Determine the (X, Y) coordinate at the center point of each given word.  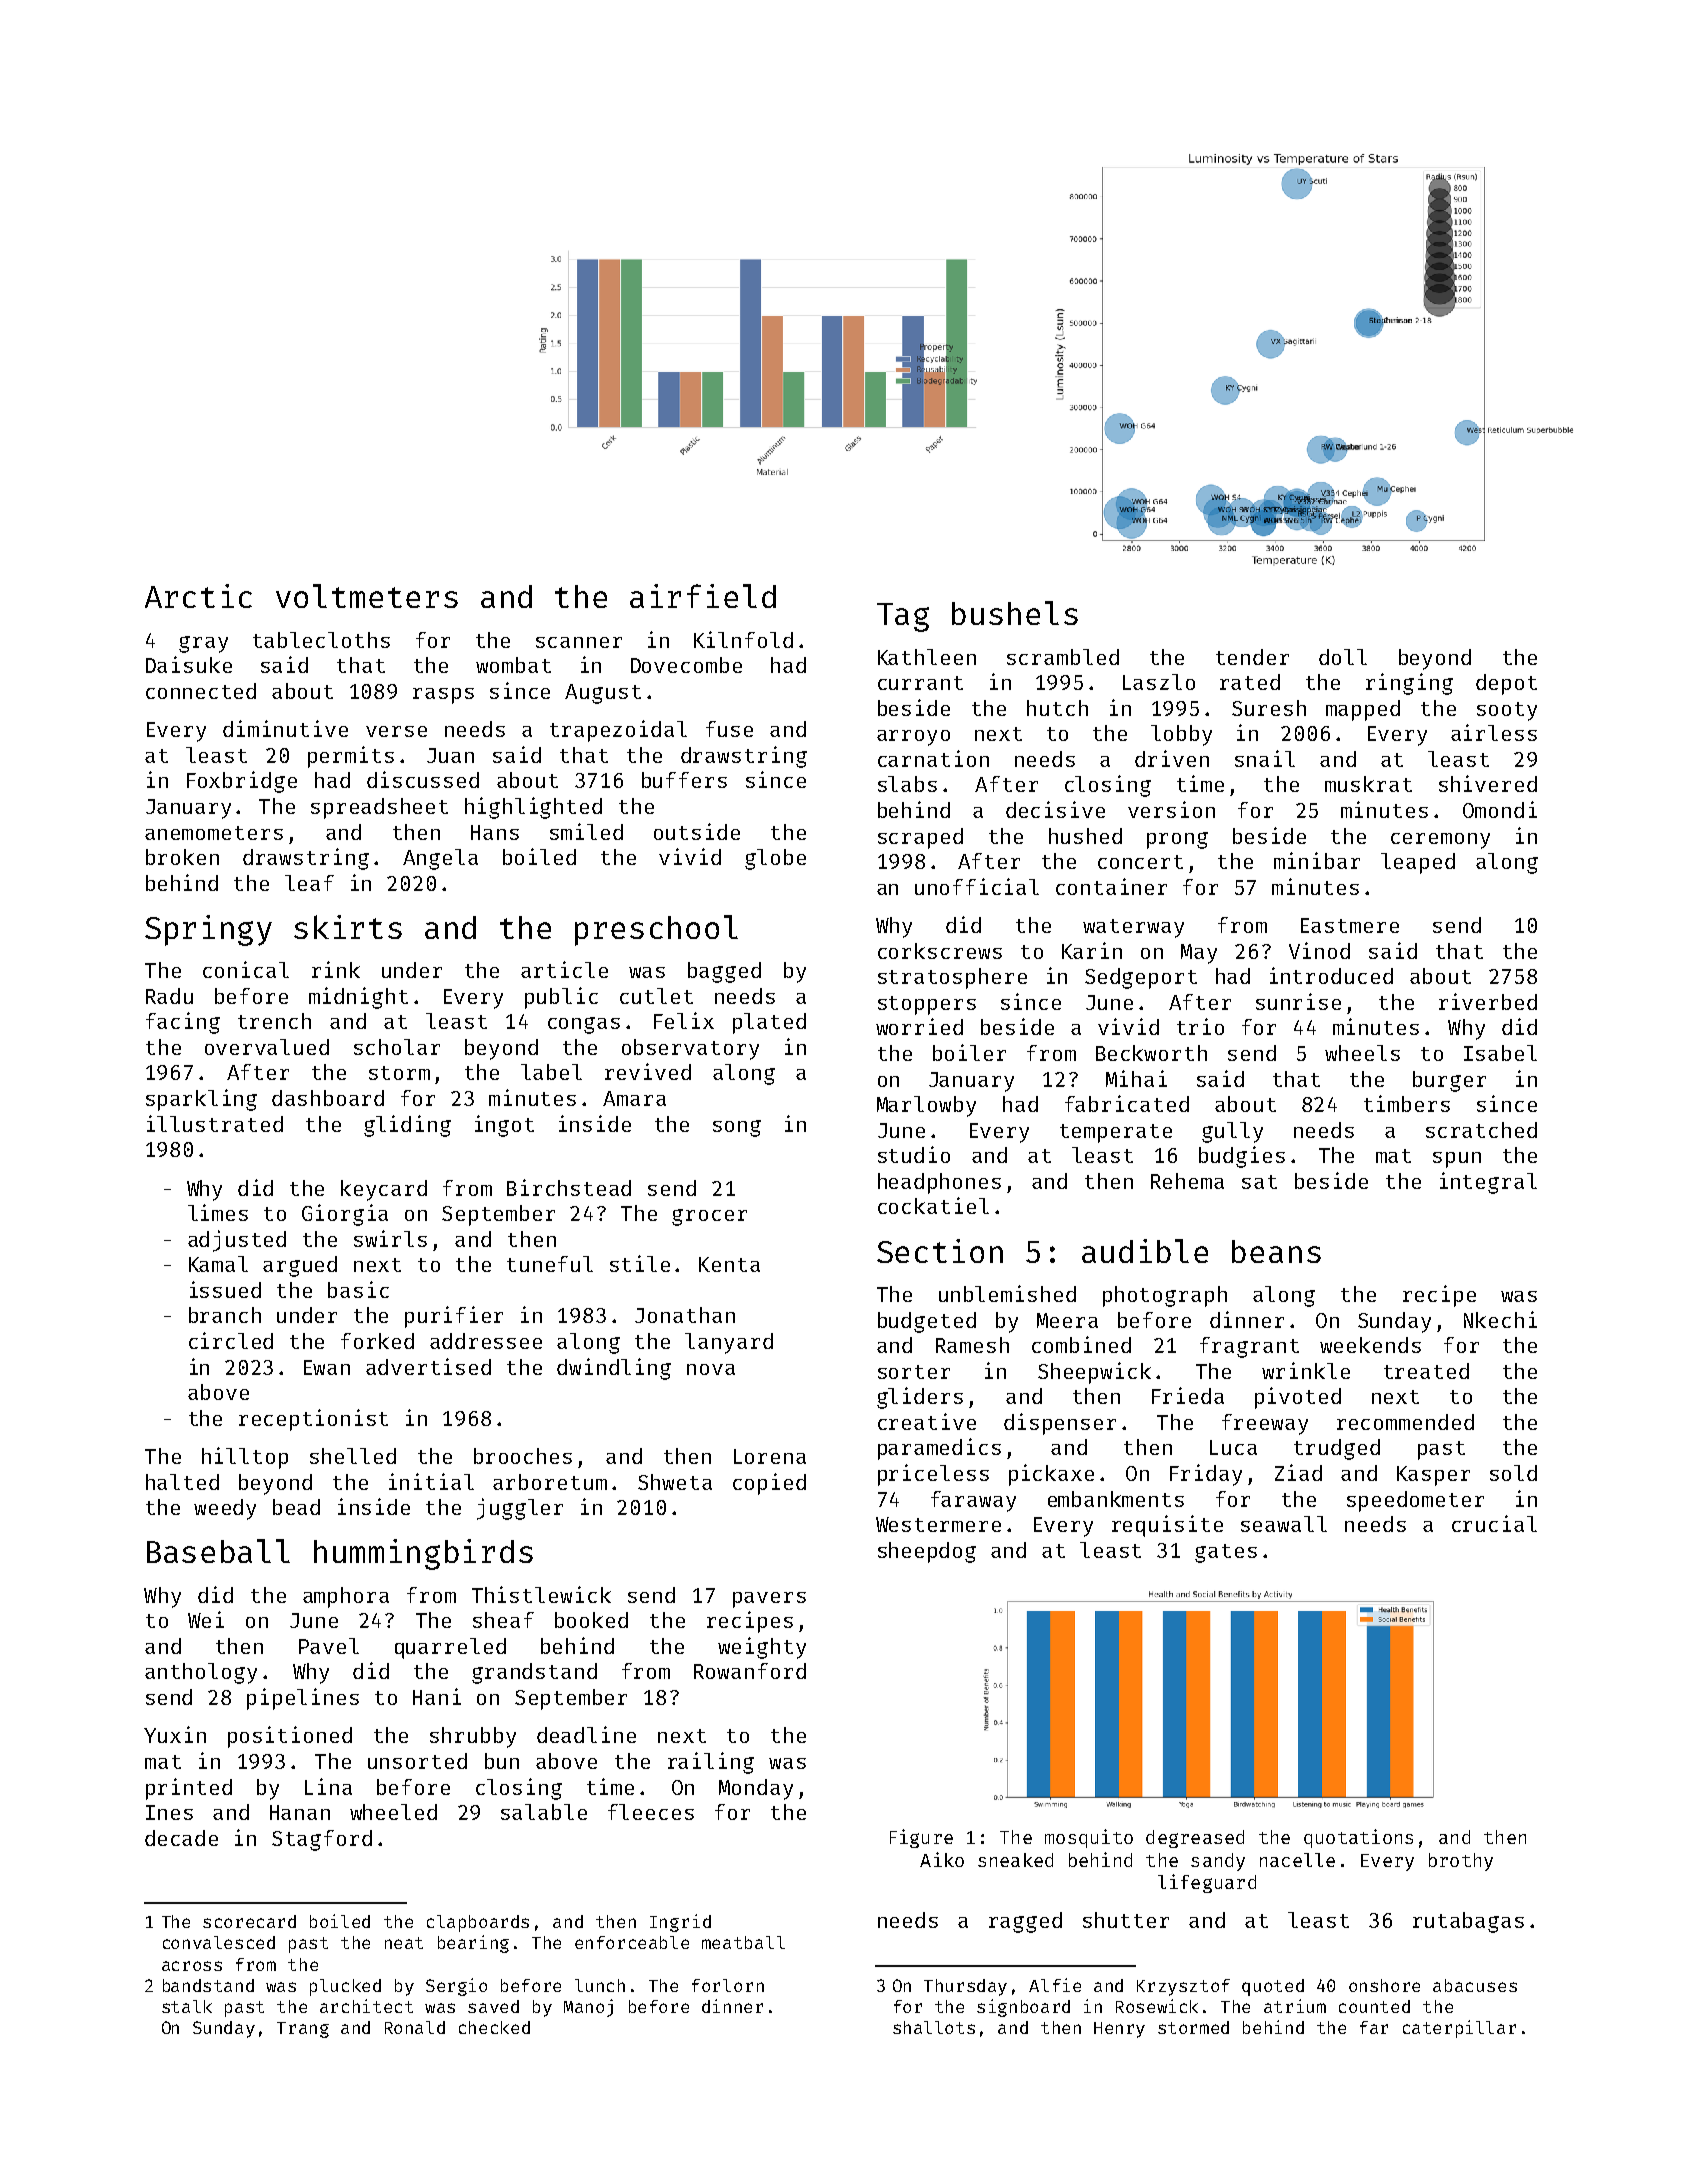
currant (920, 683)
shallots (934, 2027)
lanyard (729, 1343)
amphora (346, 1597)
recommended (1405, 1422)
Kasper (1433, 1476)
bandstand (208, 1985)
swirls (390, 1238)
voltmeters (367, 596)
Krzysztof (1183, 1987)
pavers (769, 1600)
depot (1506, 684)
